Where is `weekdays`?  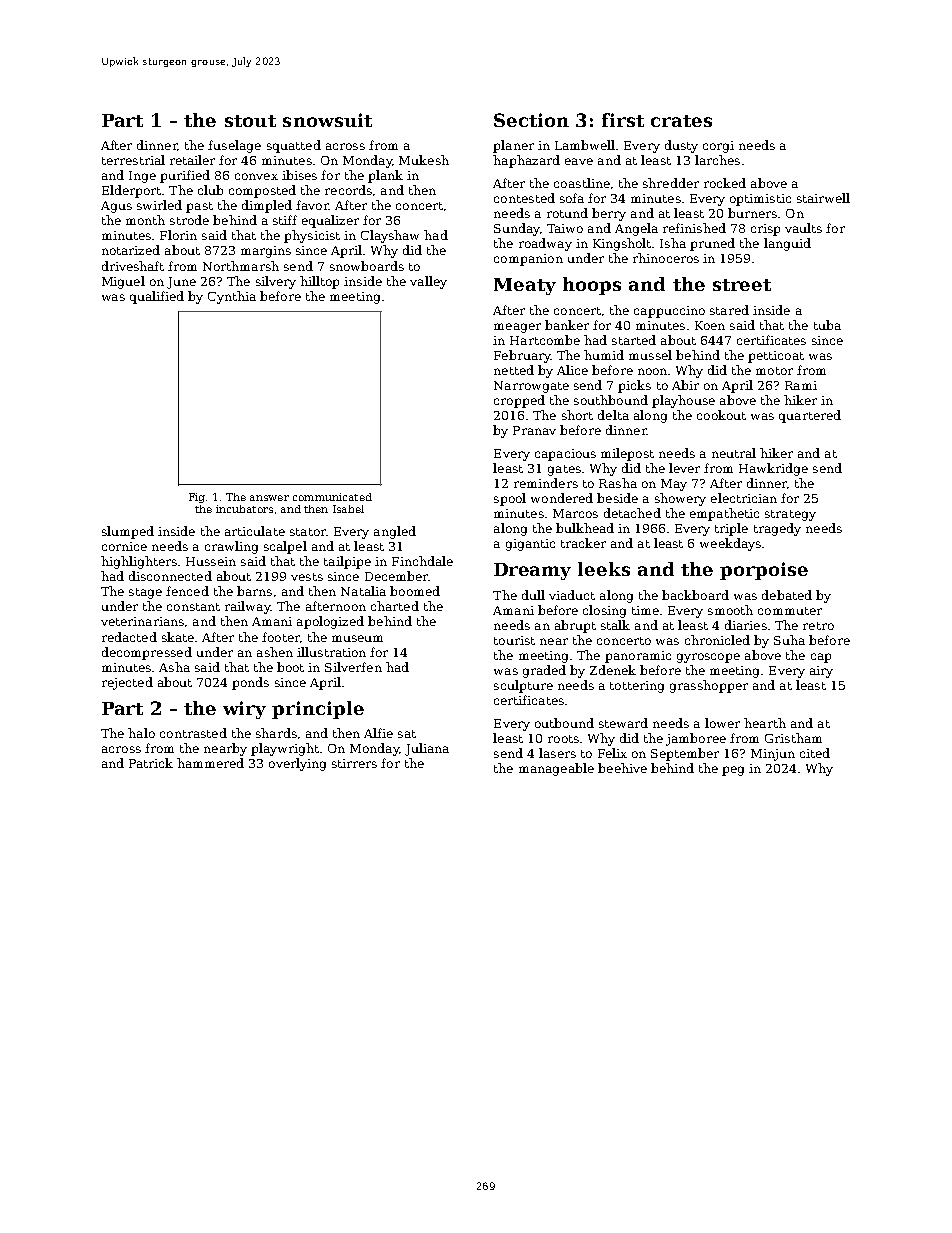
weekdays is located at coordinates (730, 544).
